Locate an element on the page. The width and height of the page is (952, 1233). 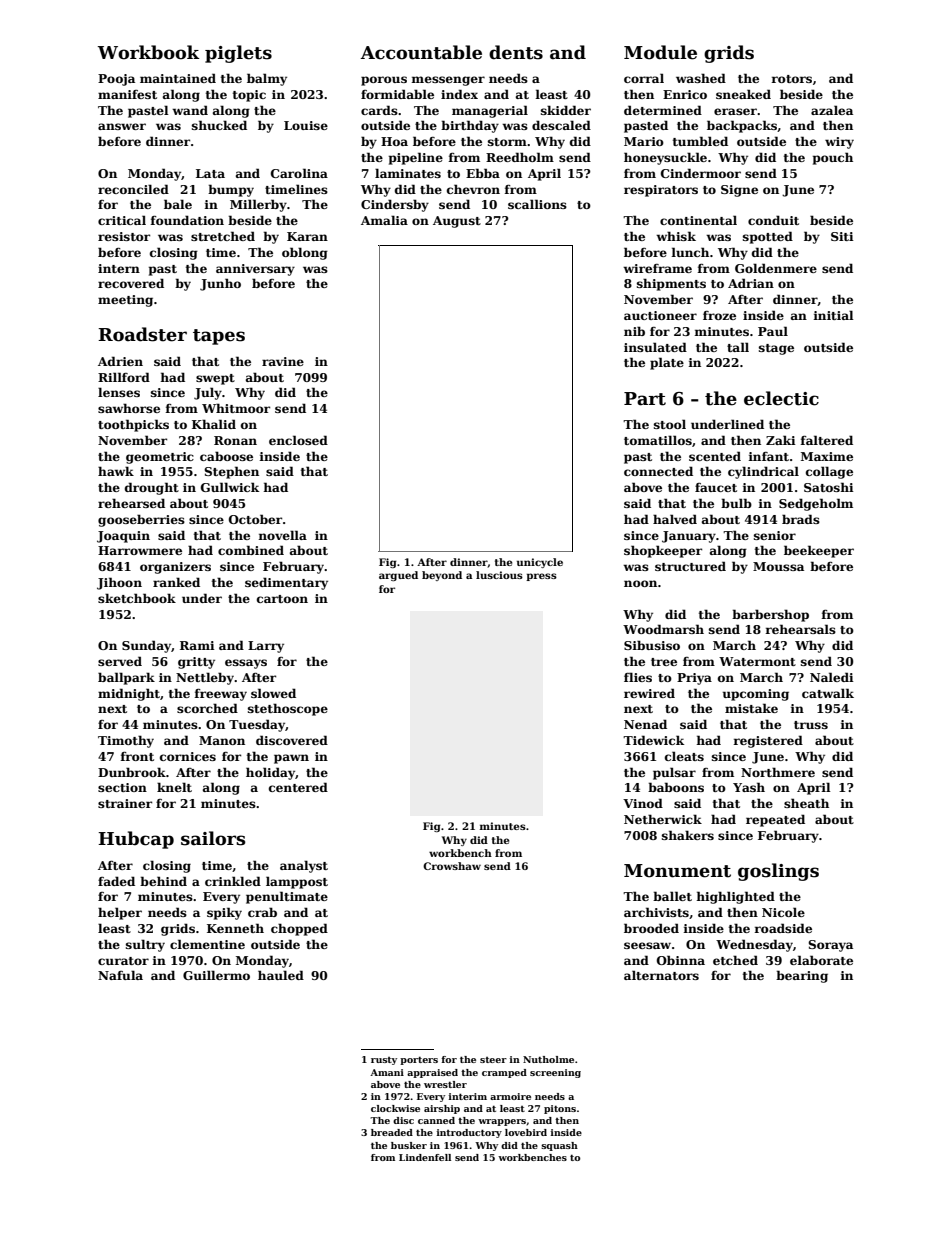
Module is located at coordinates (660, 52).
